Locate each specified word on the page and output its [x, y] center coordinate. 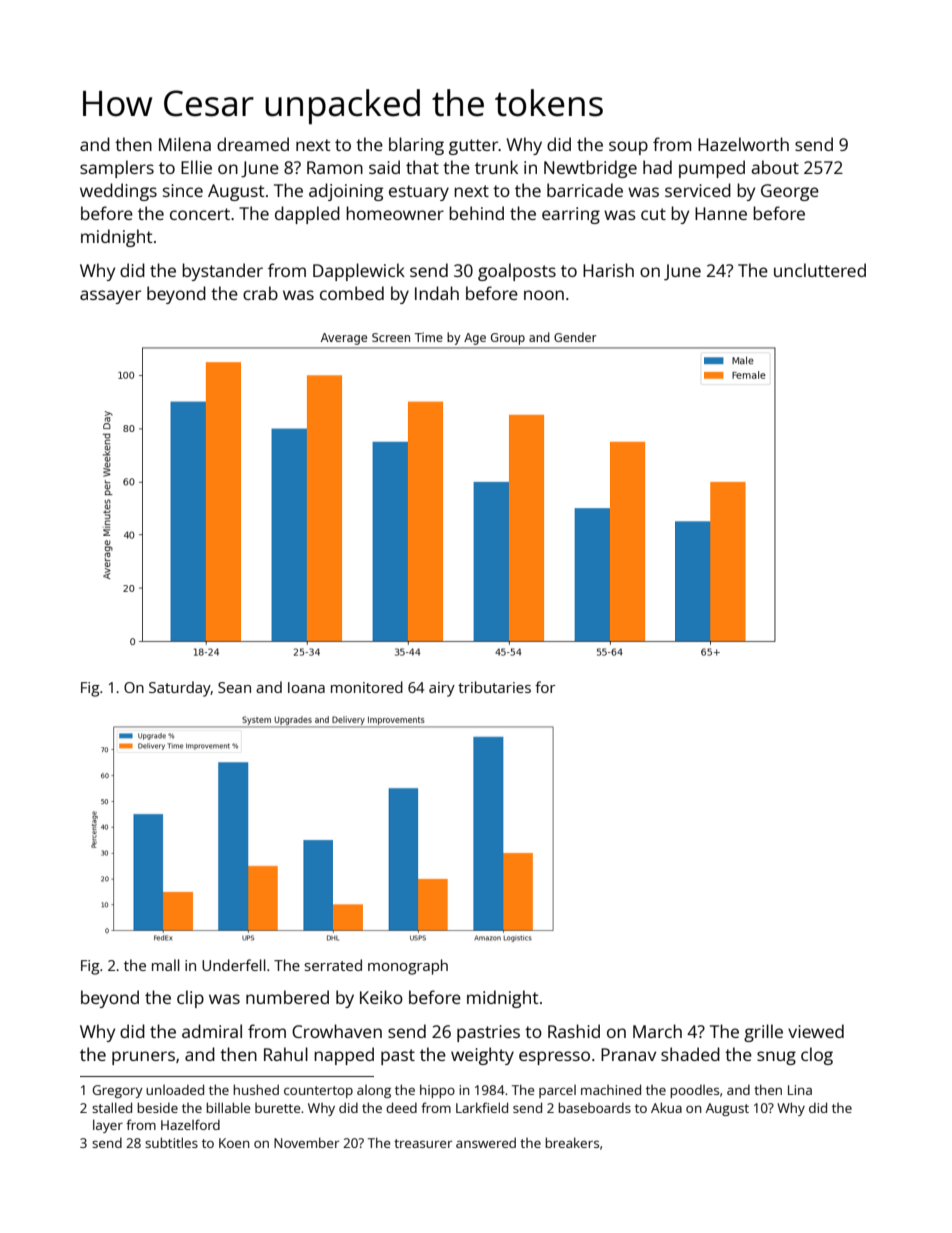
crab [260, 293]
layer [108, 1126]
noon [544, 295]
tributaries [494, 687]
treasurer [423, 1143]
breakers [572, 1142]
